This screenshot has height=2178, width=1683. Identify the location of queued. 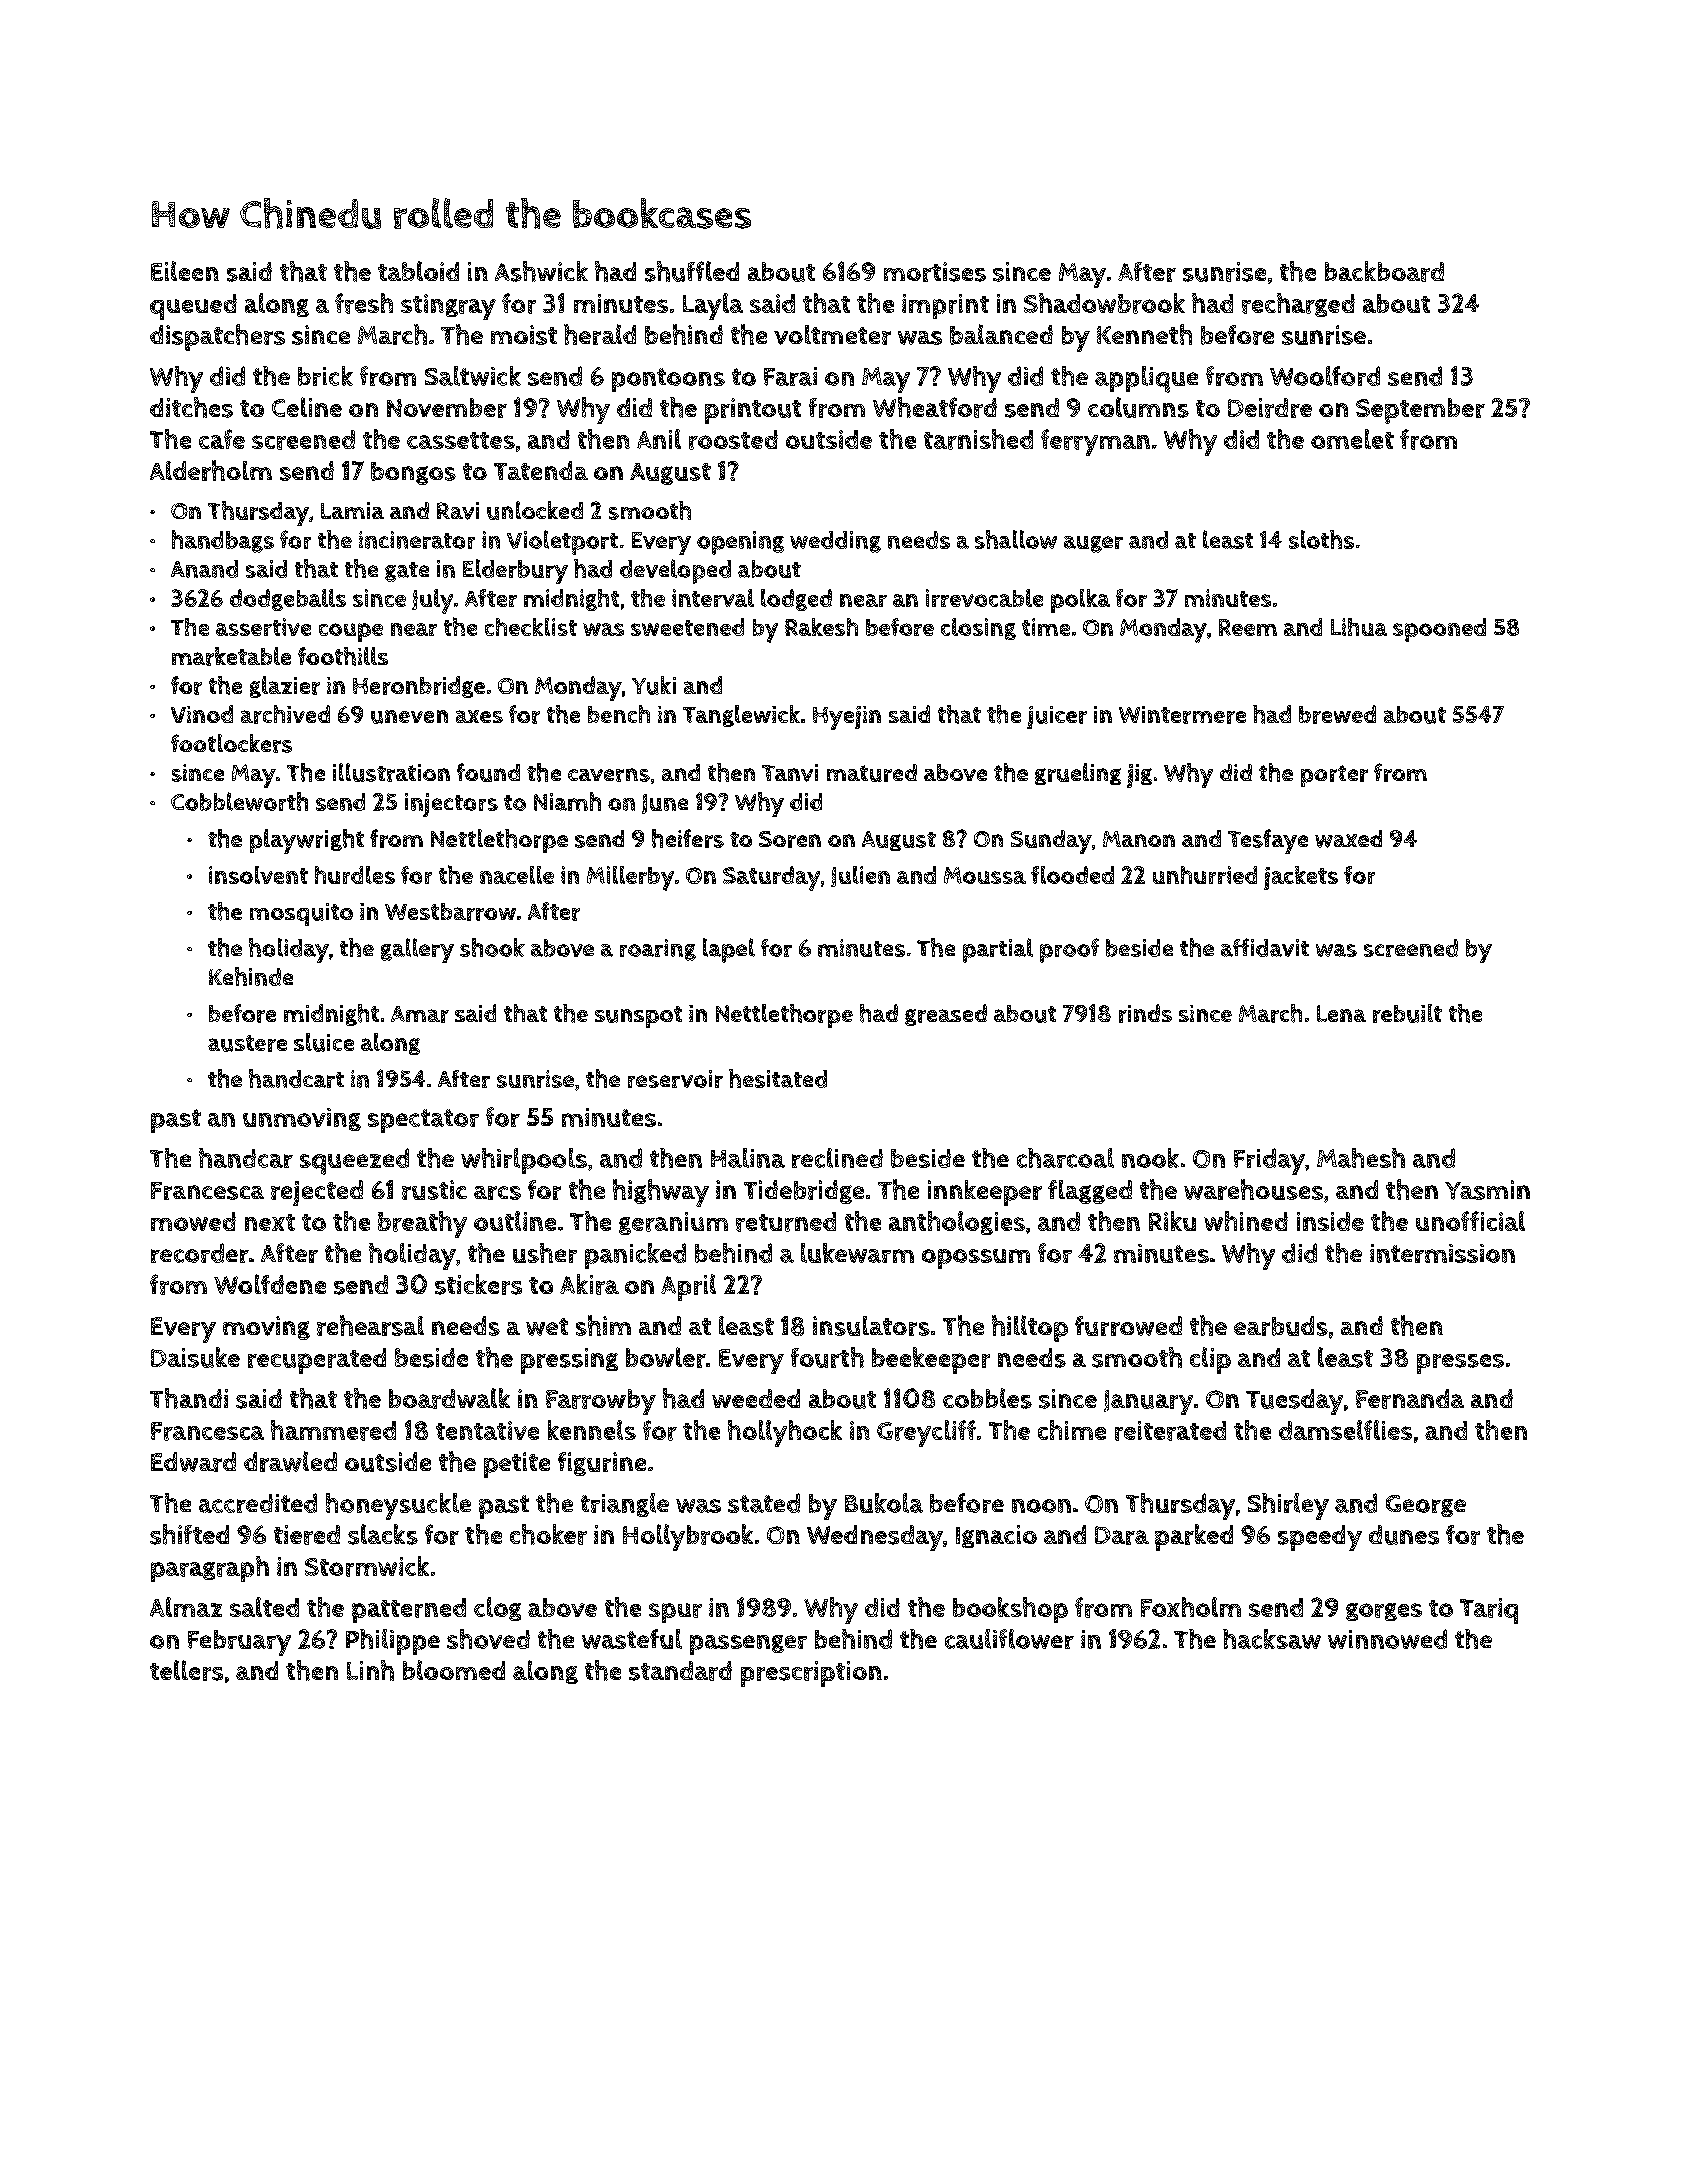
(193, 307).
